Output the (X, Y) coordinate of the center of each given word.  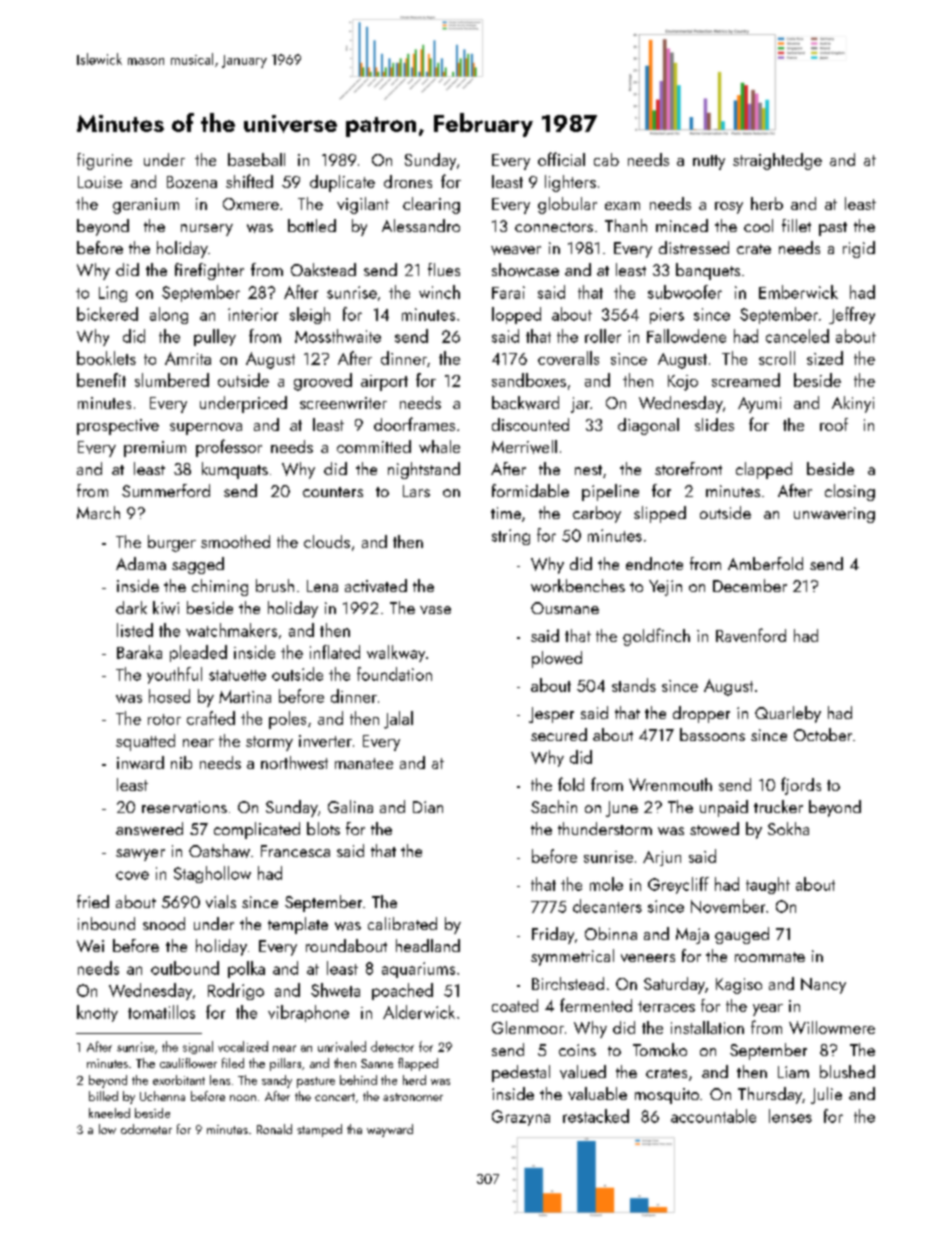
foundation (394, 674)
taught (768, 885)
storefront (688, 468)
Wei (90, 946)
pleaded (198, 653)
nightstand (424, 470)
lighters (570, 183)
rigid (859, 249)
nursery (207, 230)
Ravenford (751, 635)
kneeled (109, 1113)
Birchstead (568, 983)
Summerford (166, 490)
